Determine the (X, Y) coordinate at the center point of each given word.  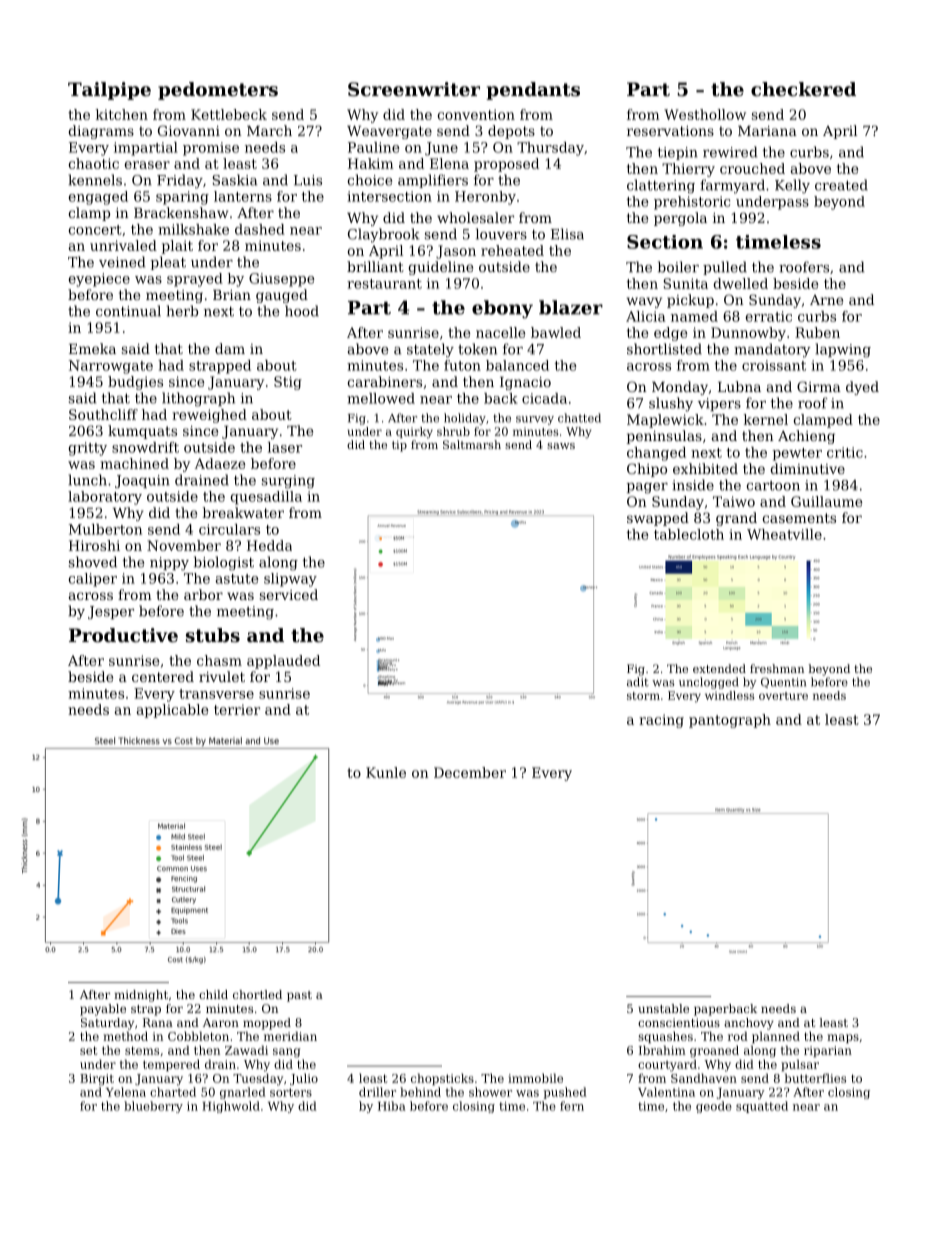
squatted (762, 1107)
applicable (172, 711)
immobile (535, 1078)
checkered (803, 89)
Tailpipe (109, 91)
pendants (533, 91)
